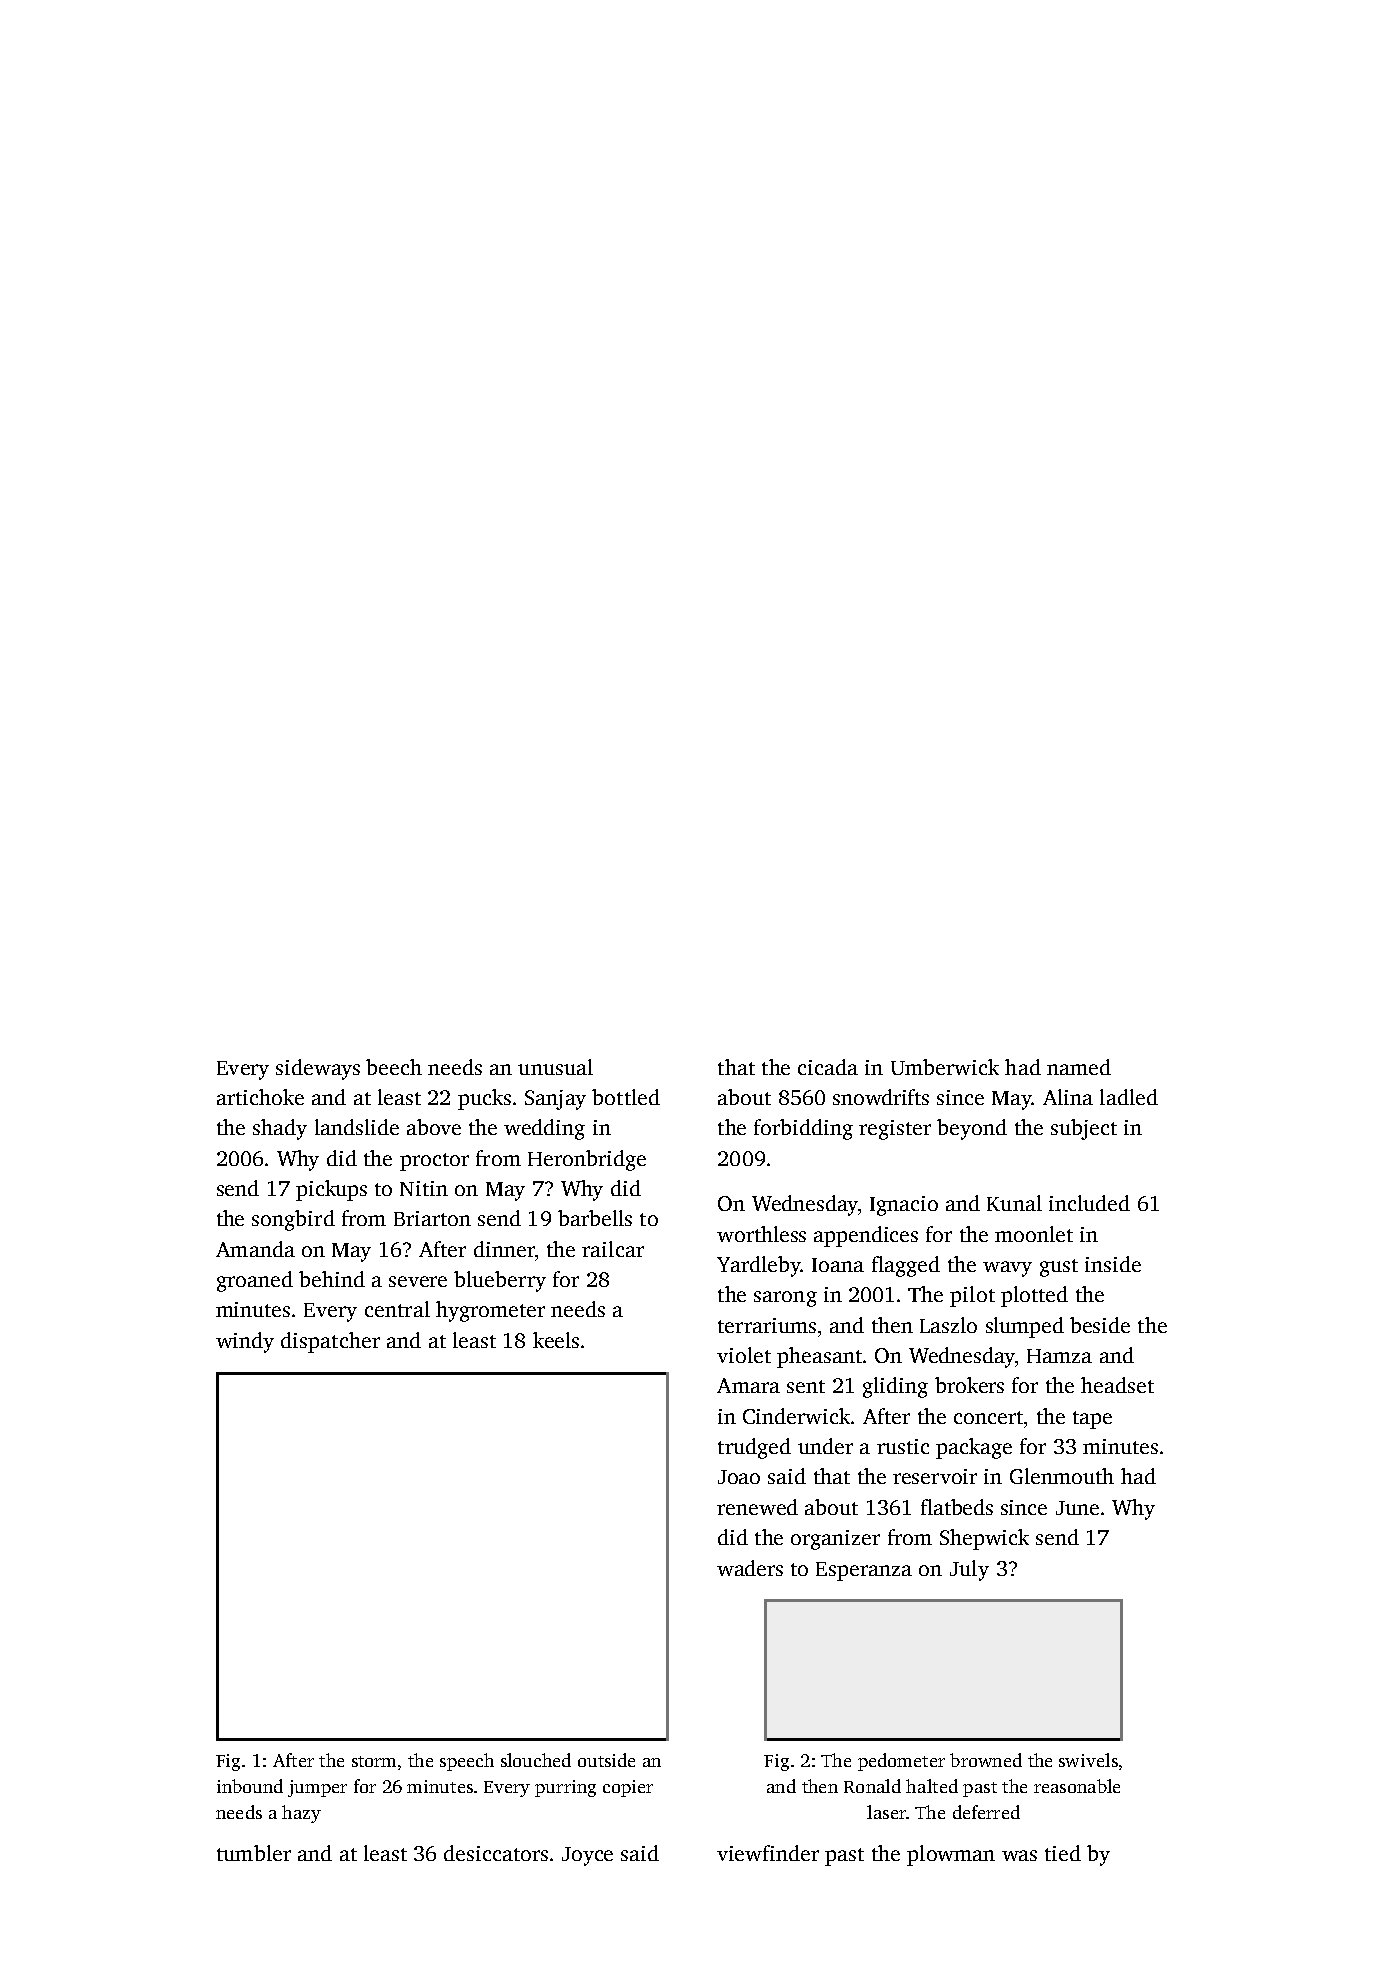  Describe the element at coordinates (394, 1067) in the screenshot. I see `beech` at that location.
